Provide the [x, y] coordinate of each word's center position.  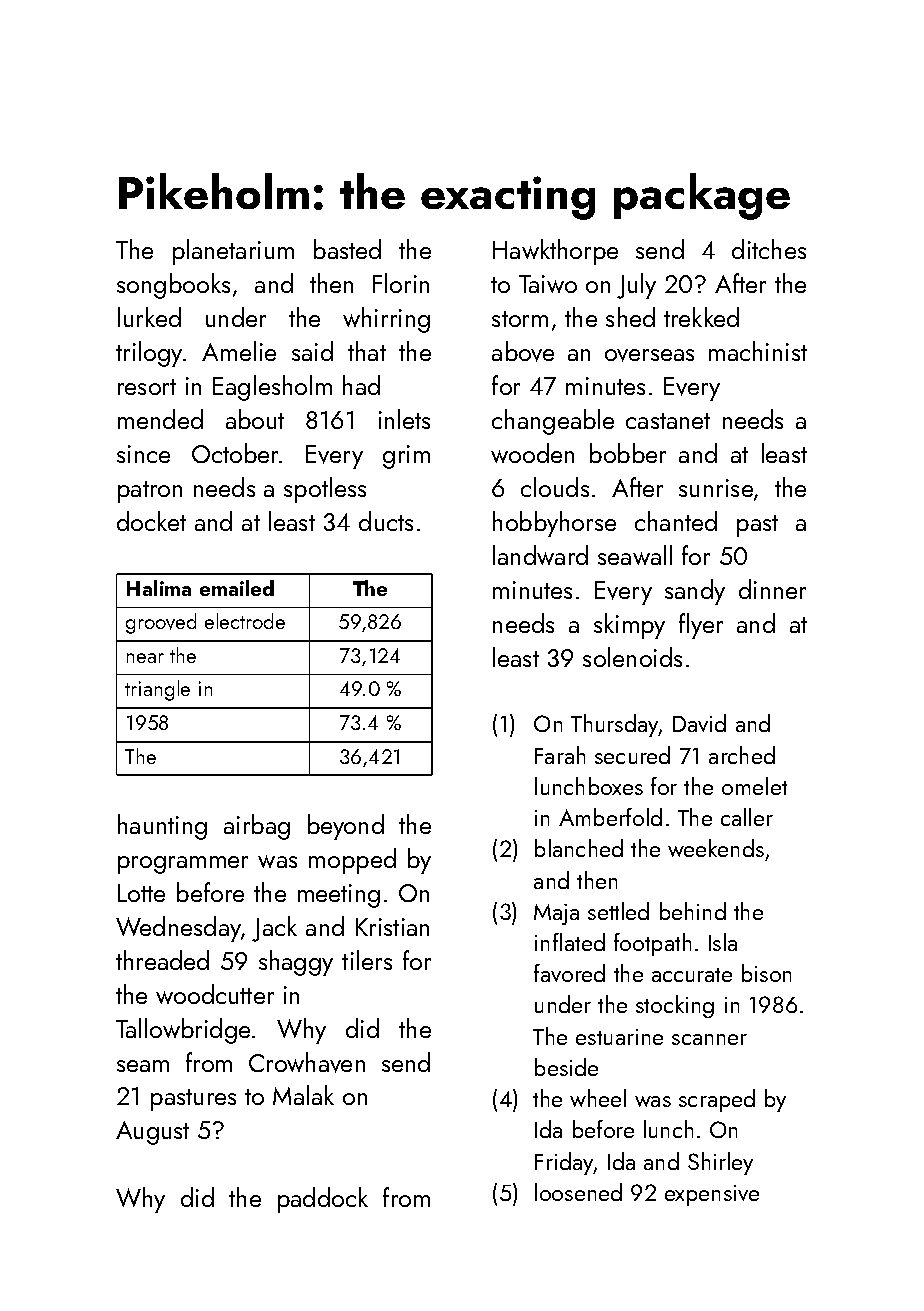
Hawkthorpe [555, 252]
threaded [162, 960]
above [523, 351]
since [143, 454]
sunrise [716, 488]
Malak [303, 1095]
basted [347, 249]
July [636, 286]
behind [693, 911]
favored [569, 973]
